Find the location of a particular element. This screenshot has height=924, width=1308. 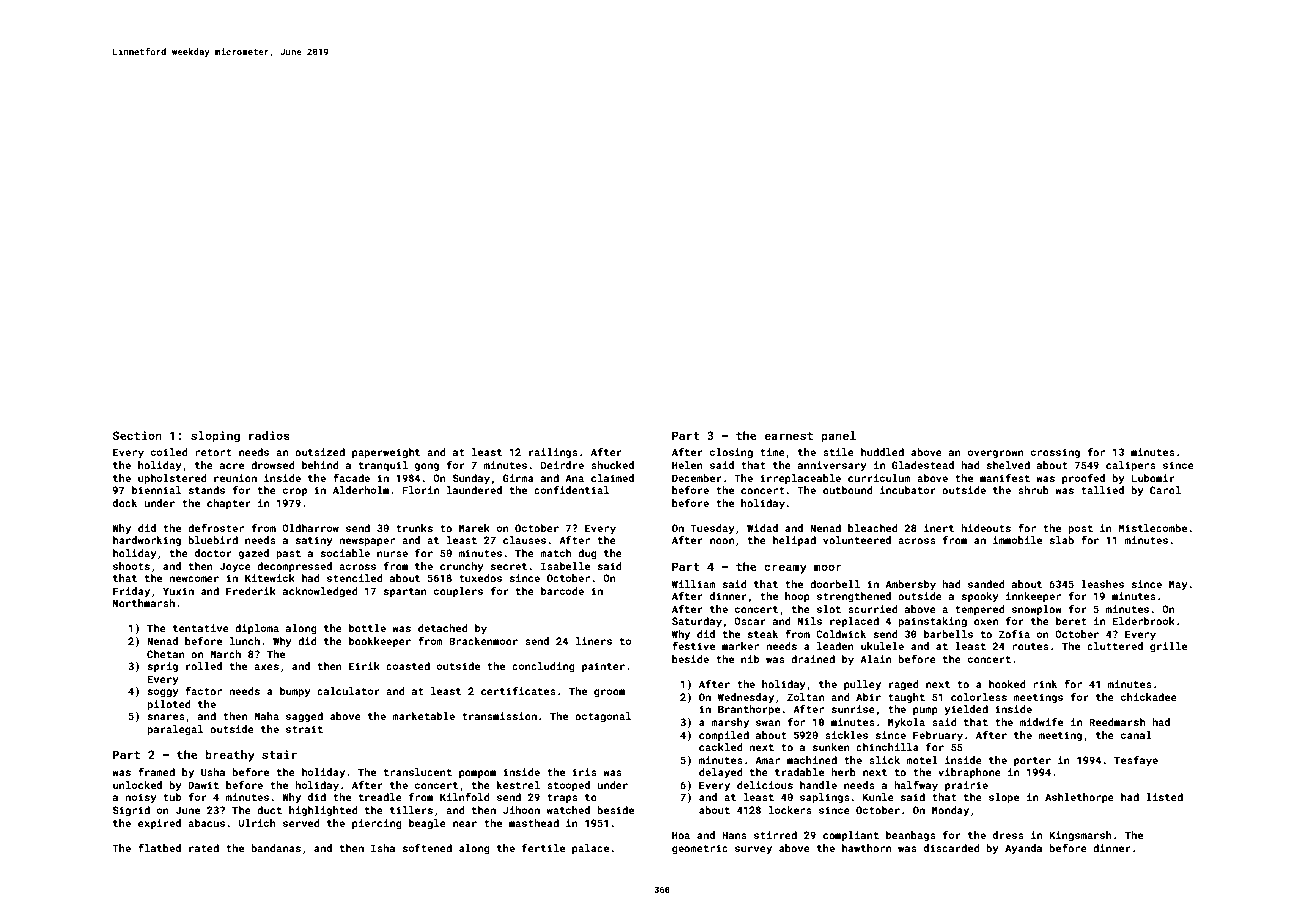

newcomer is located at coordinates (194, 579).
